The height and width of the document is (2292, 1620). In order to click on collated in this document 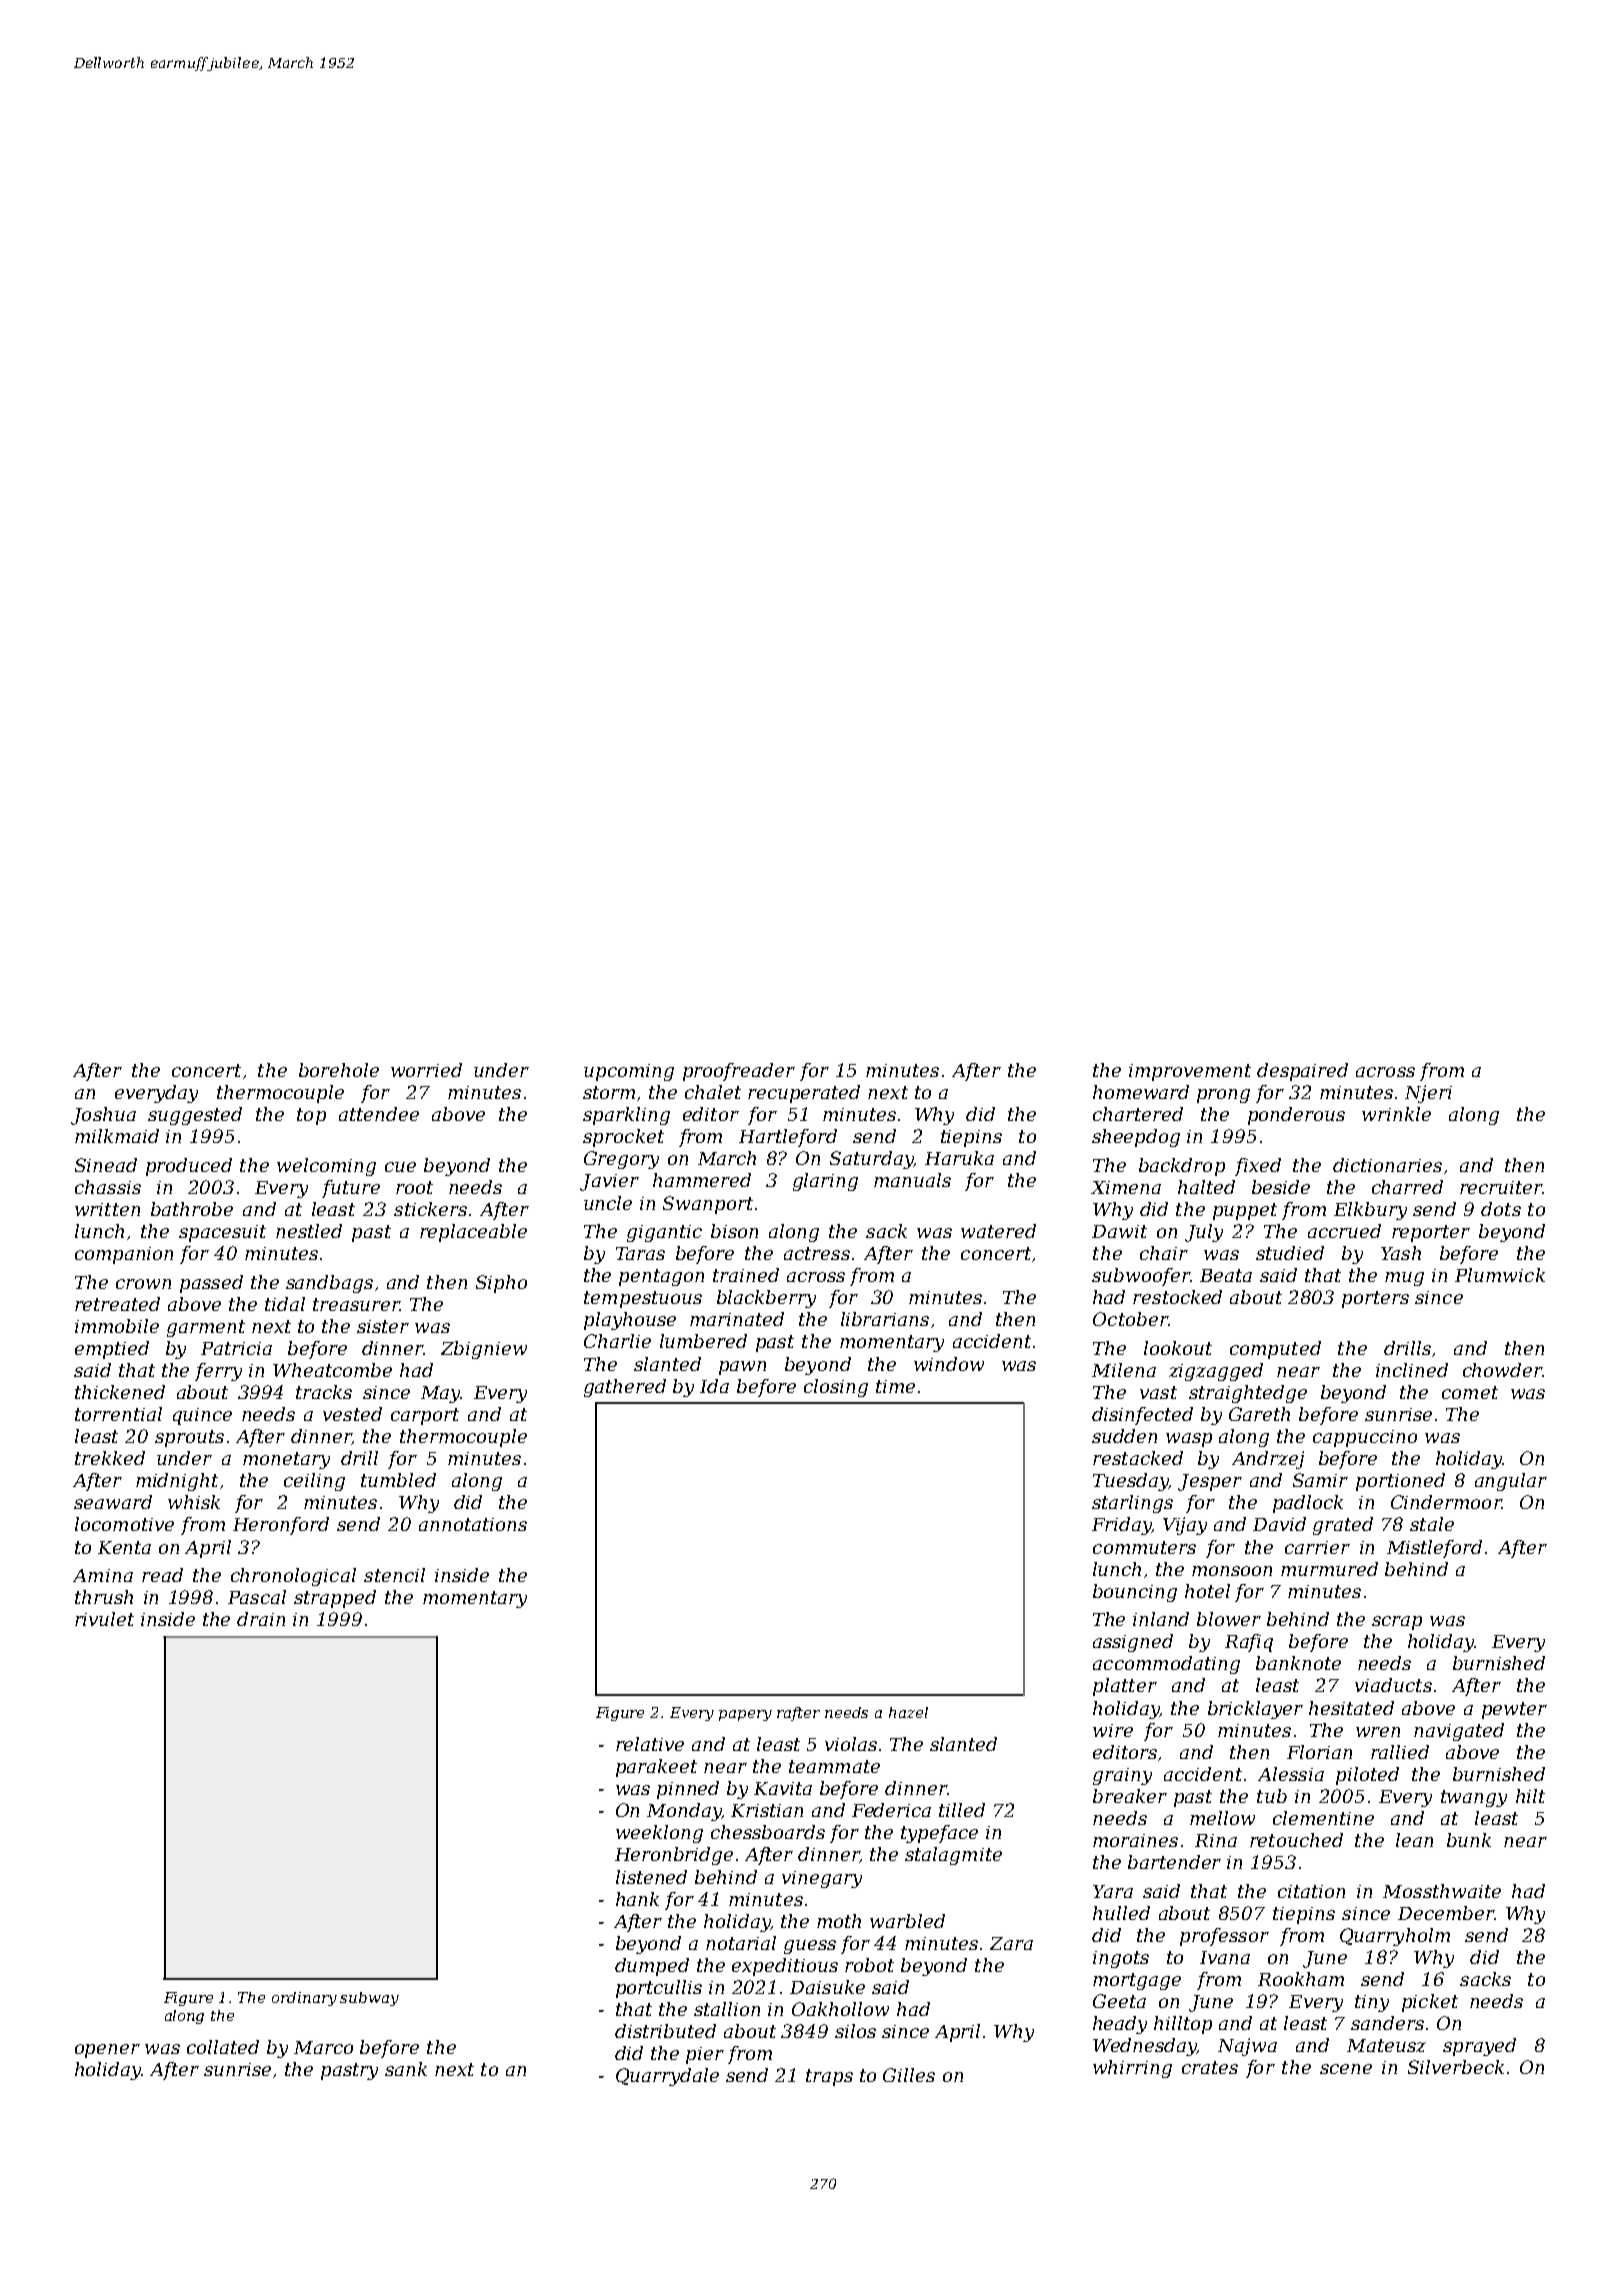, I will do `click(223, 2047)`.
